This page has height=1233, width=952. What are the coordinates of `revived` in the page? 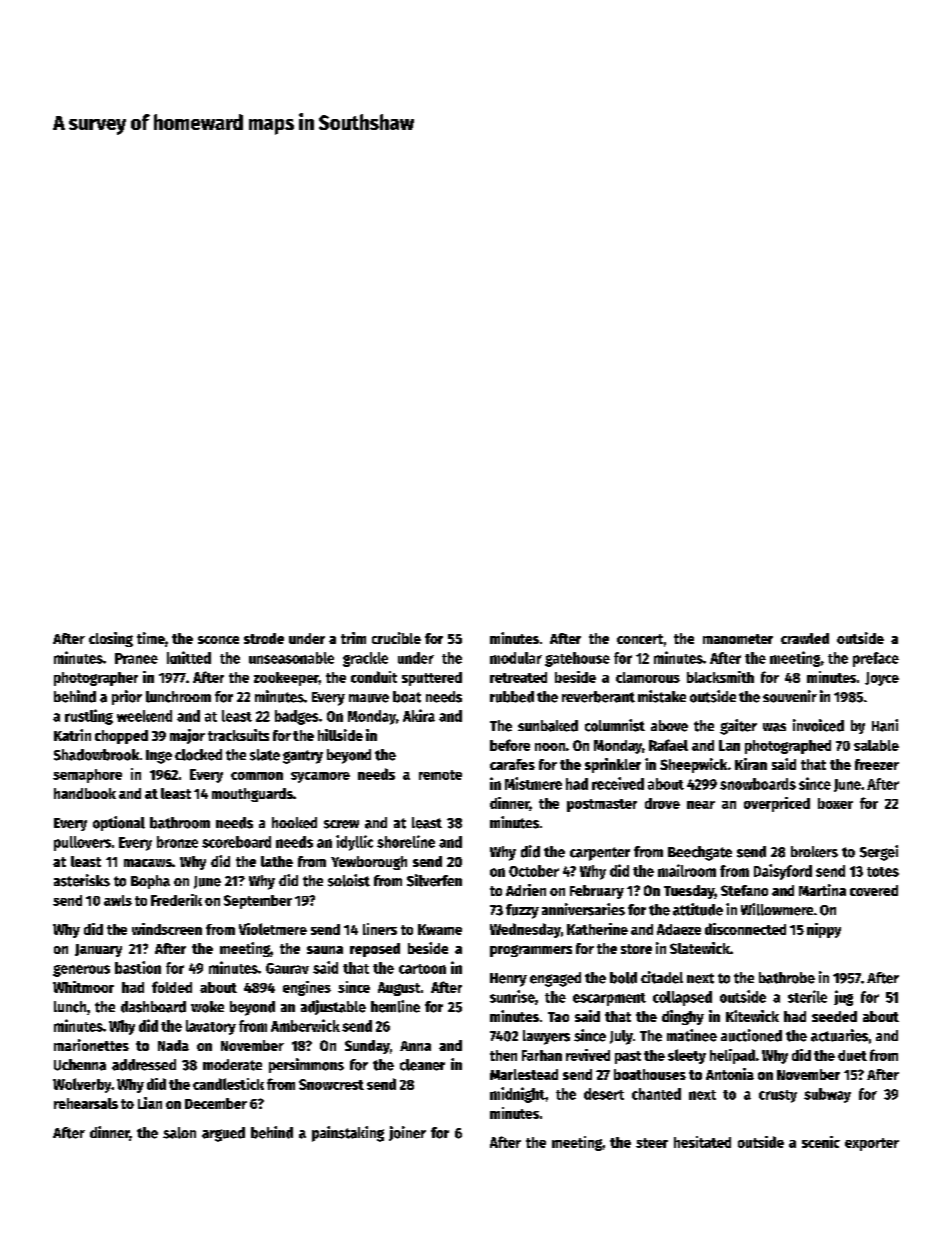 It's located at (588, 1055).
